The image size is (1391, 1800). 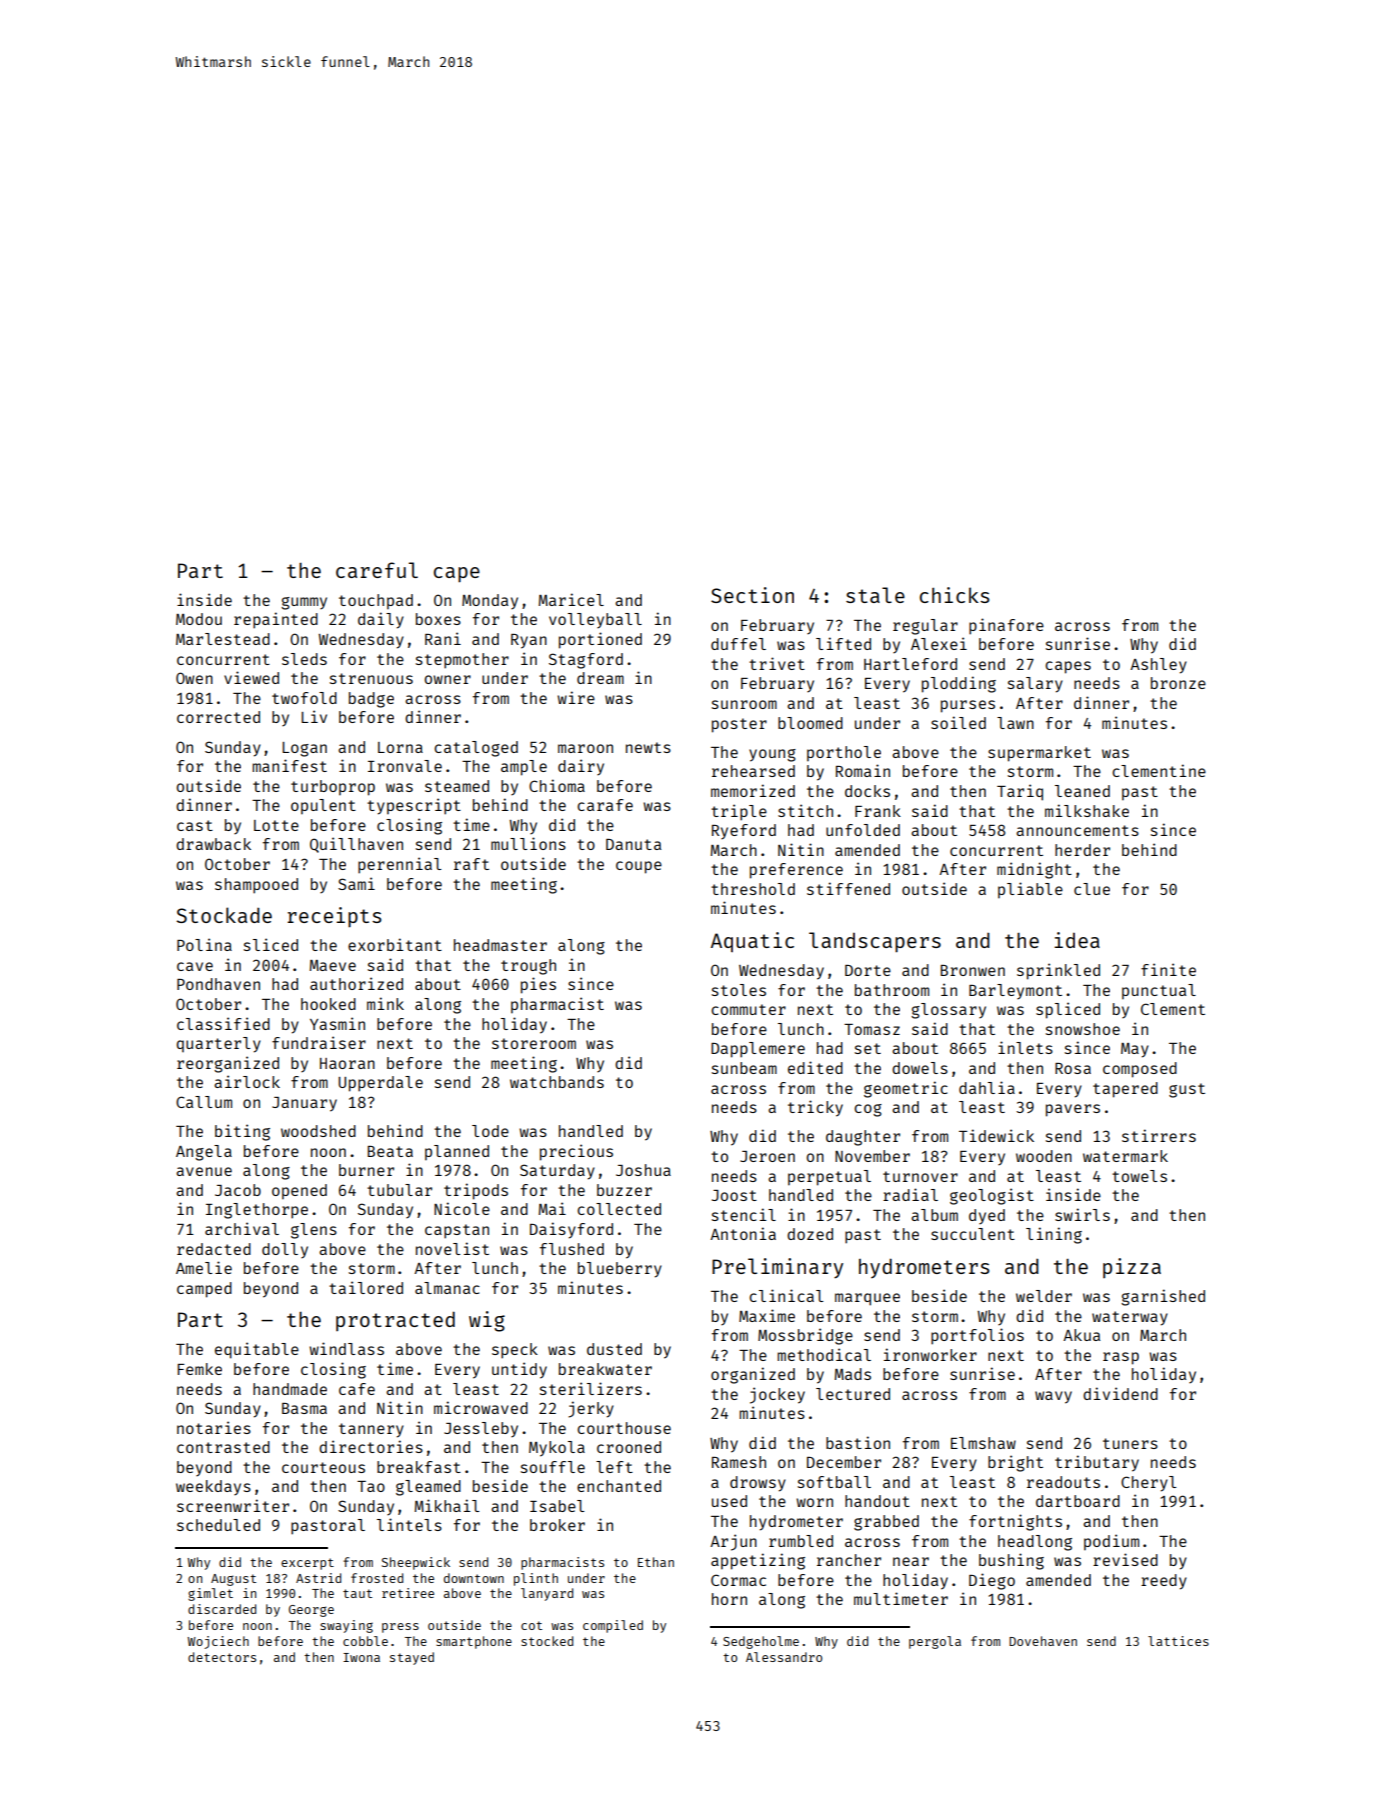 What do you see at coordinates (571, 599) in the document?
I see `Maricel` at bounding box center [571, 599].
